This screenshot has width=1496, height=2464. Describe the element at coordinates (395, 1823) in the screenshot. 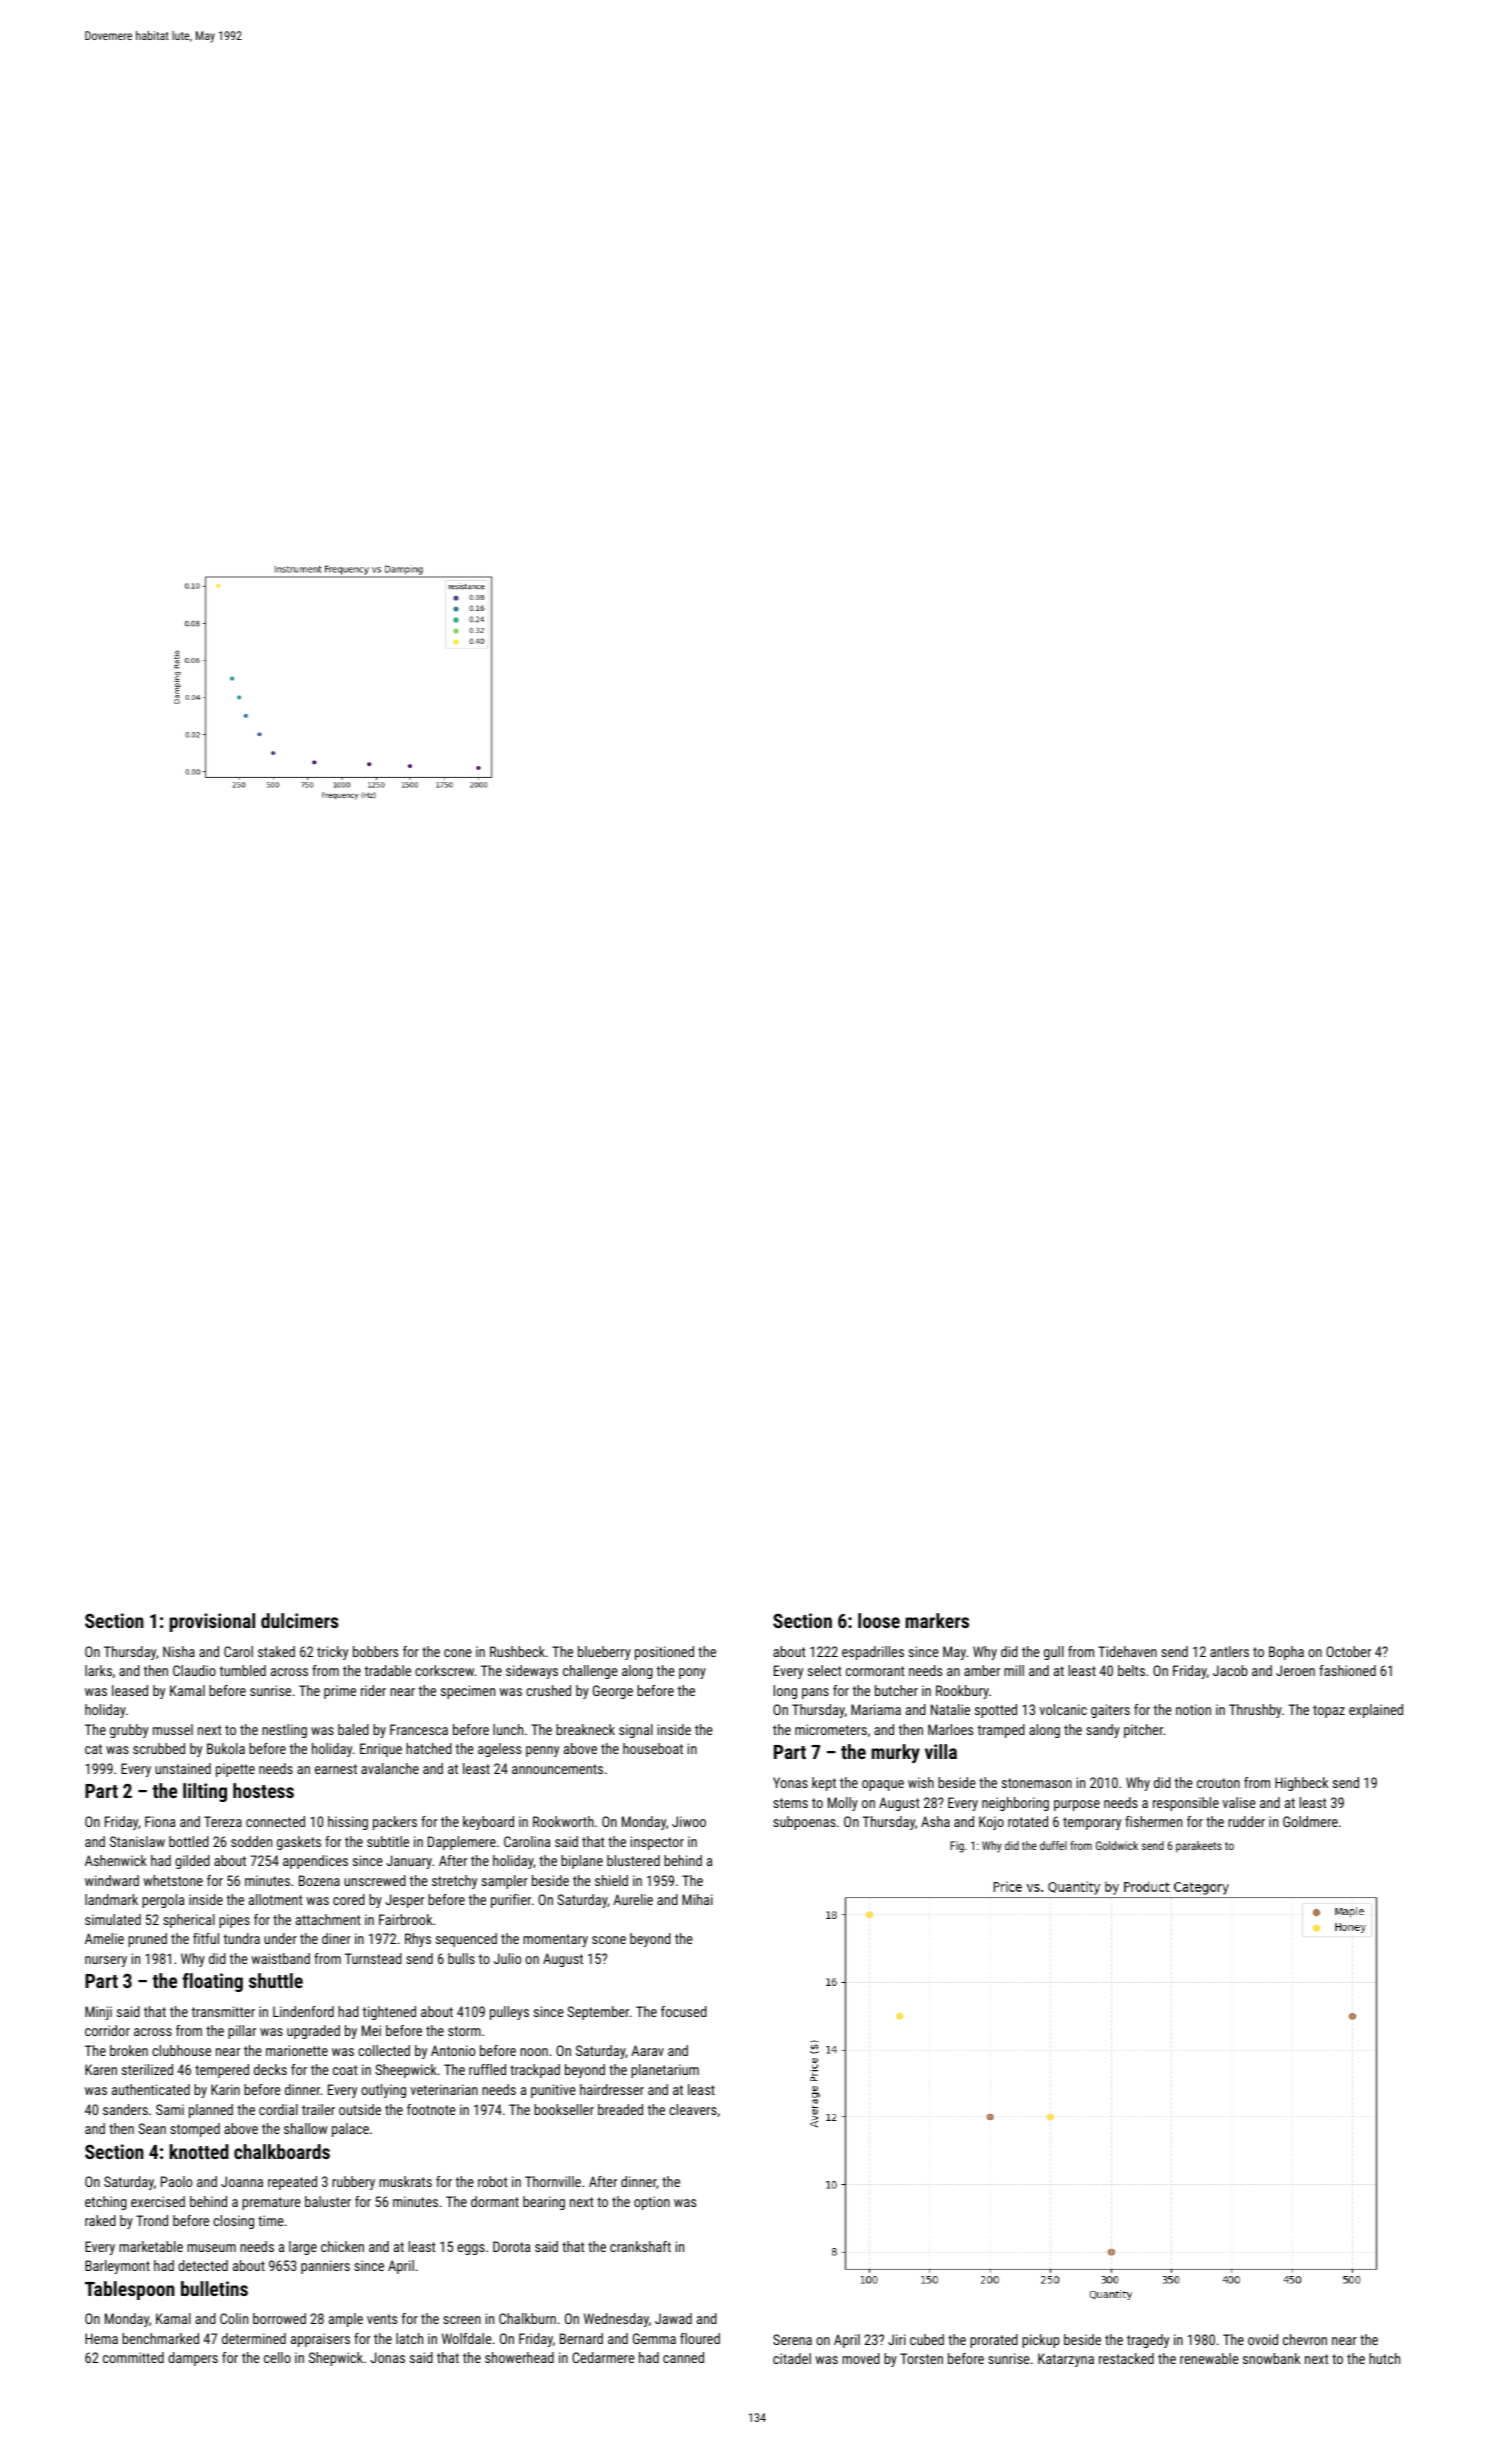

I see `packers` at that location.
